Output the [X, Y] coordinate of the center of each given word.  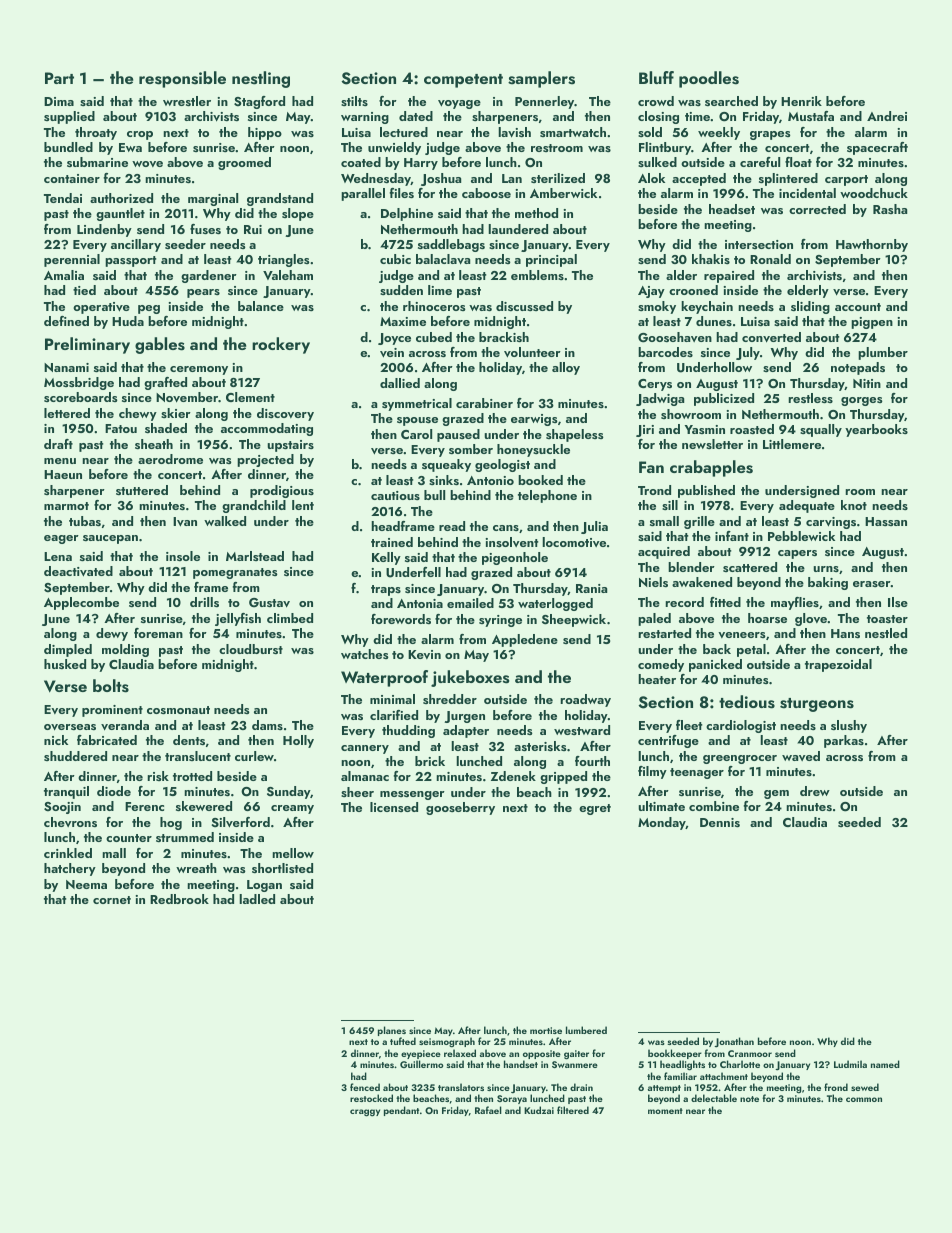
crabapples [711, 468]
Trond [654, 490]
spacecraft [877, 148]
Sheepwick [574, 620]
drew [815, 791]
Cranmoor [750, 1053]
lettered [67, 413]
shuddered [75, 756]
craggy [365, 1113]
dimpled [68, 650]
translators [461, 1087]
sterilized [558, 178]
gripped [563, 777]
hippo [265, 133]
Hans [845, 633]
